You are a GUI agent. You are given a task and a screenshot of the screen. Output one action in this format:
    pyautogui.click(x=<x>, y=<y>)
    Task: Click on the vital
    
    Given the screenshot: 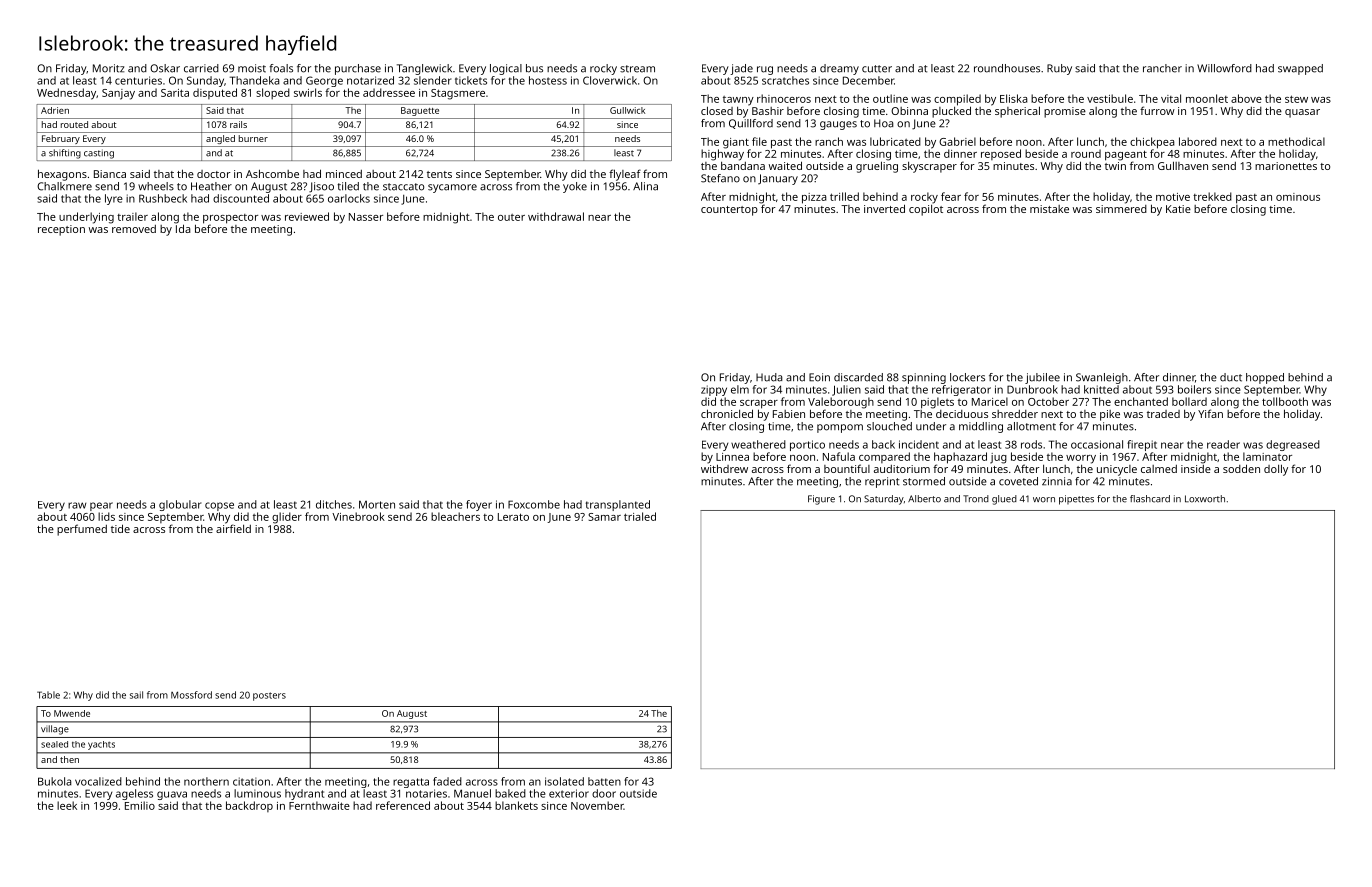 What is the action you would take?
    pyautogui.click(x=1171, y=98)
